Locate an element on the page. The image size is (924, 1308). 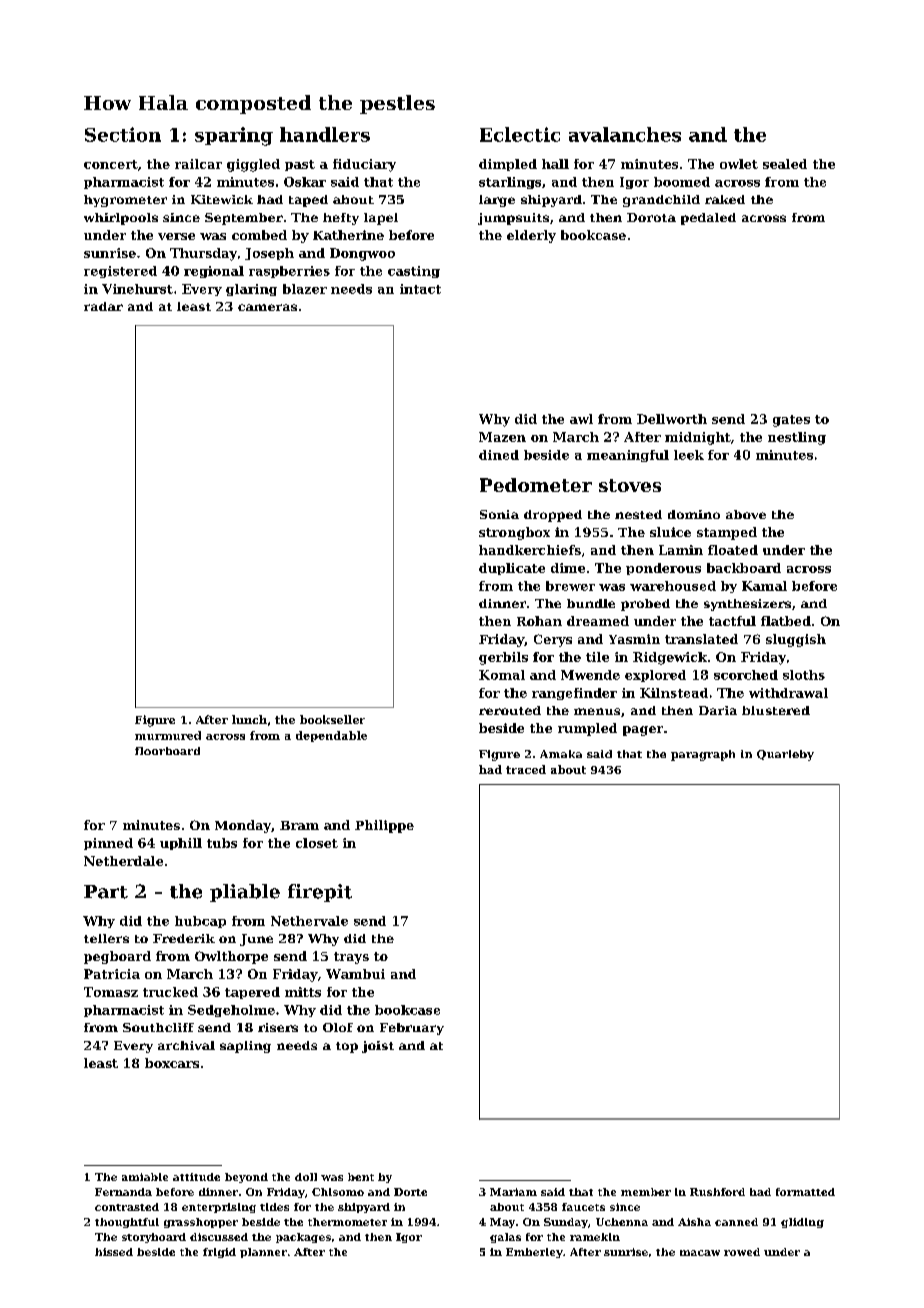
Ridgewick is located at coordinates (670, 658).
